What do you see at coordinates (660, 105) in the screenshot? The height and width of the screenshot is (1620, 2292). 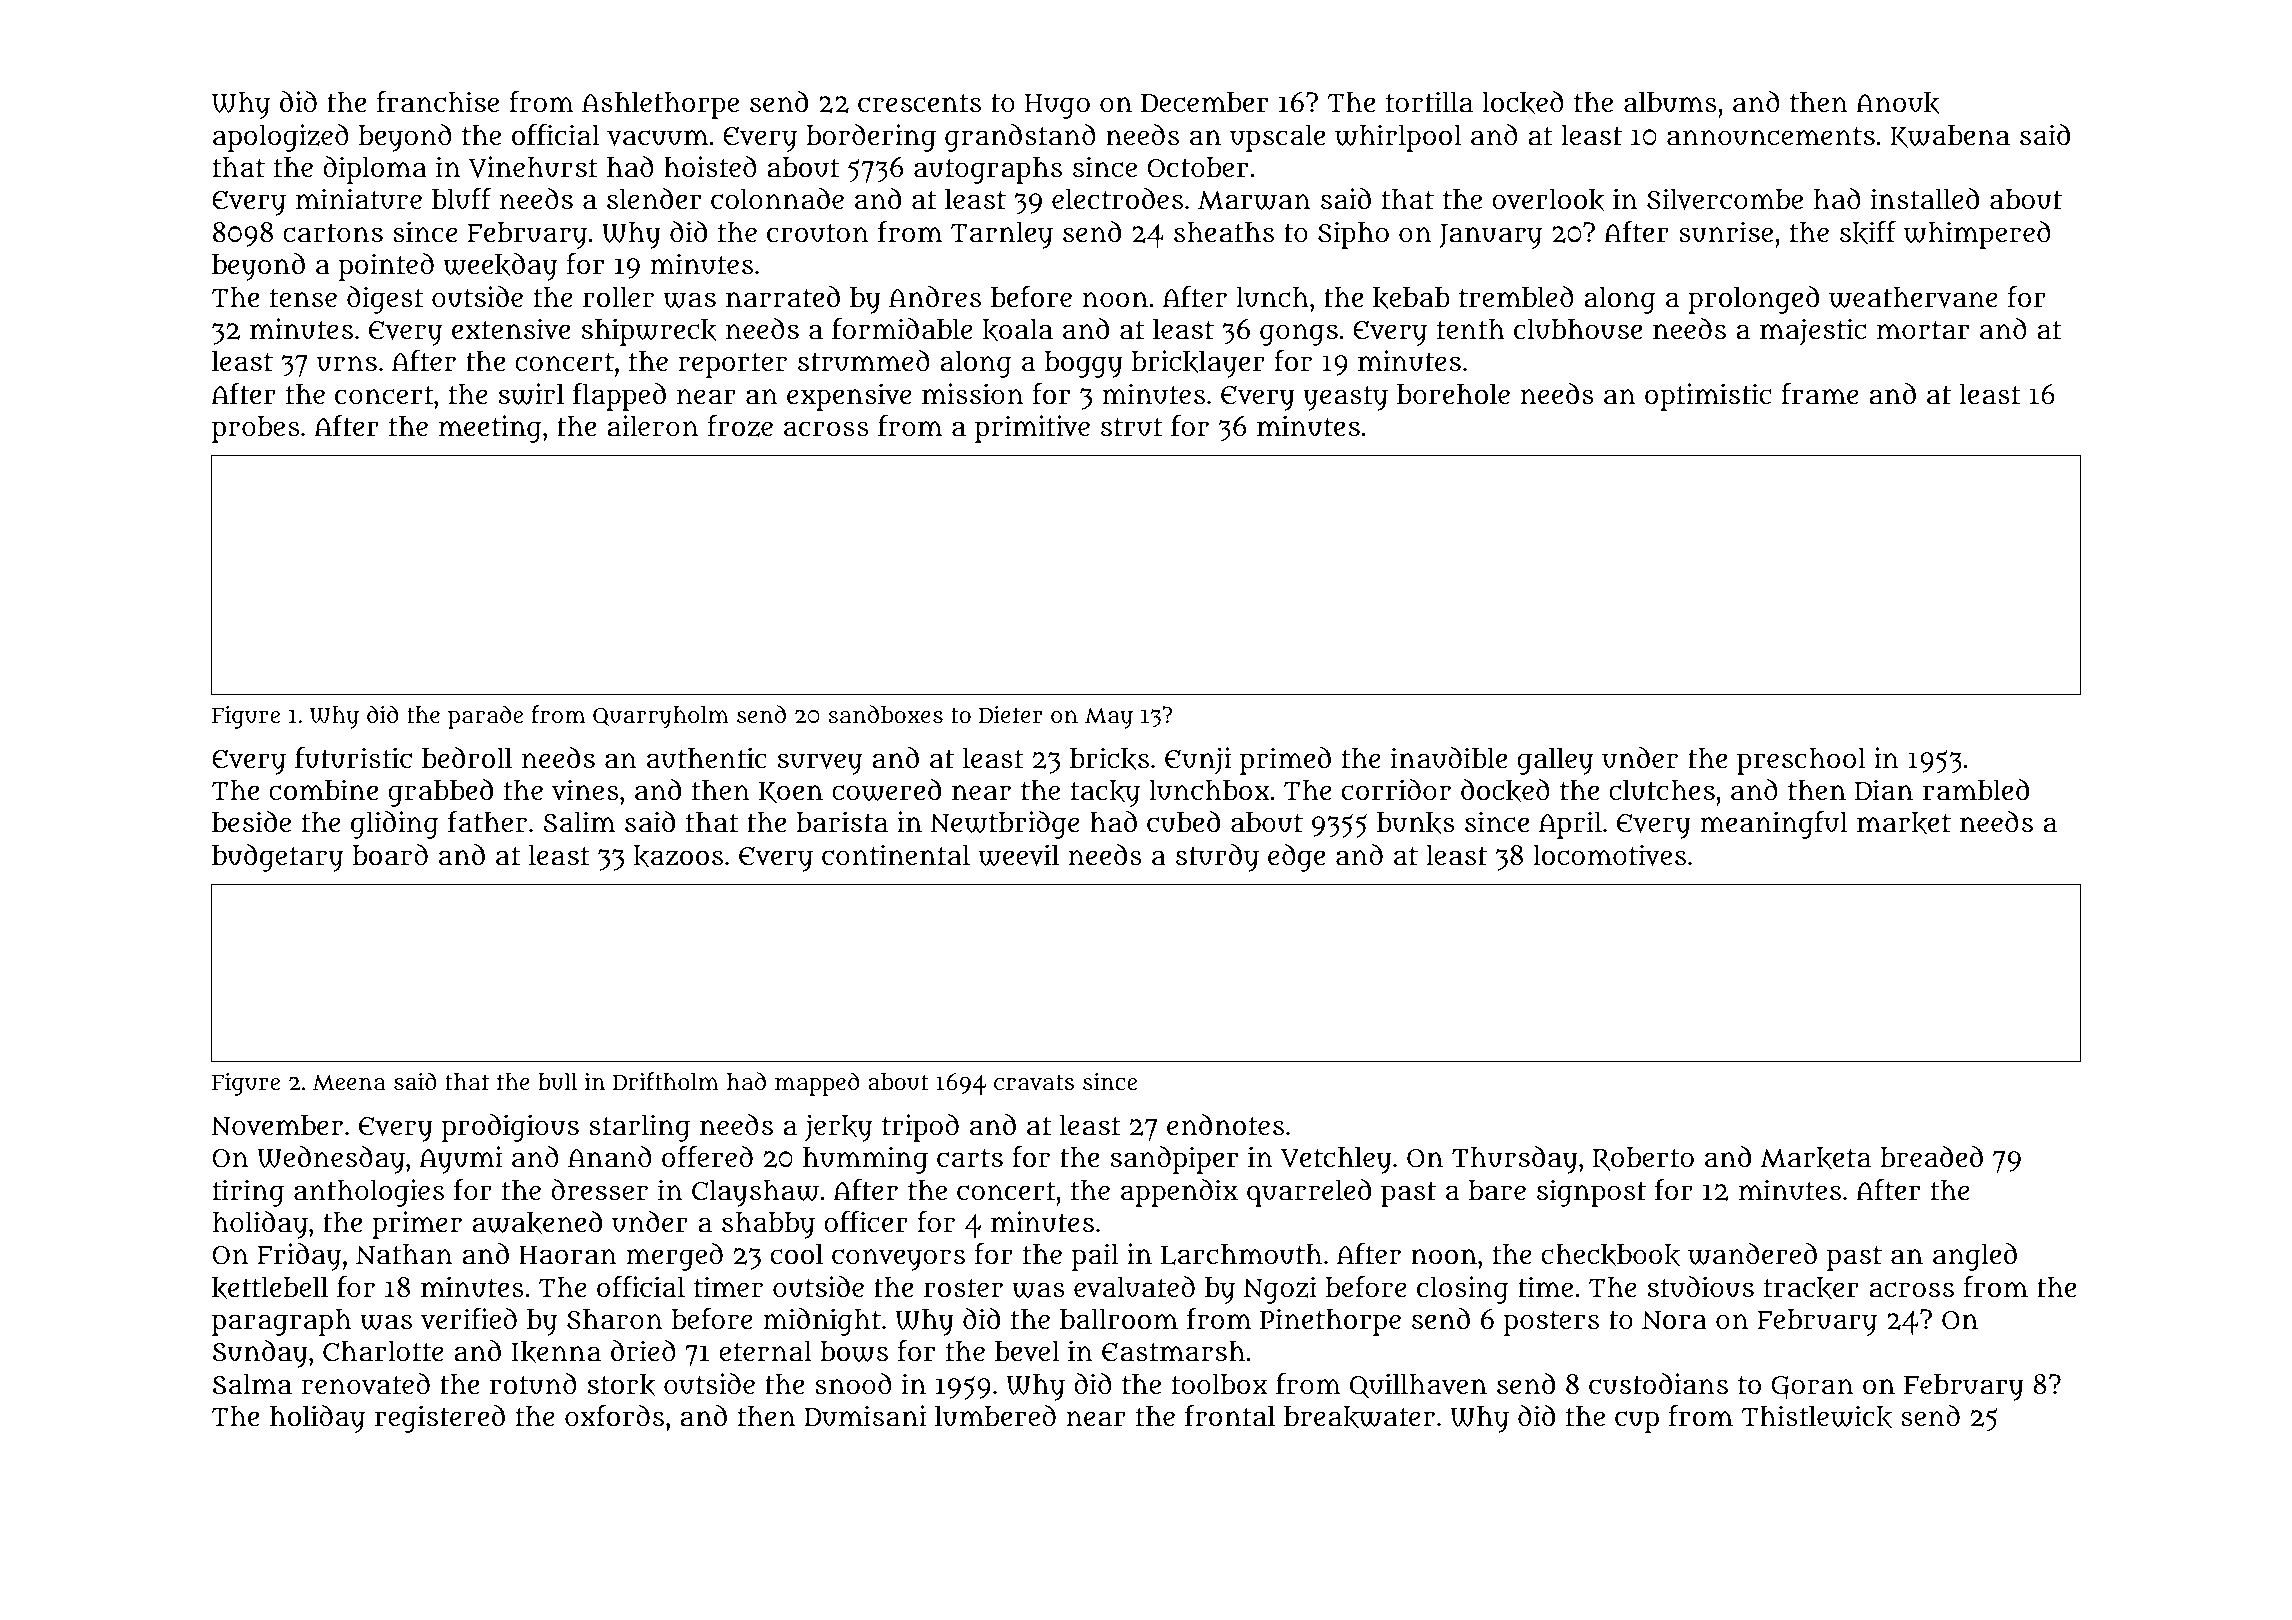 I see `Ashlethorpe` at bounding box center [660, 105].
